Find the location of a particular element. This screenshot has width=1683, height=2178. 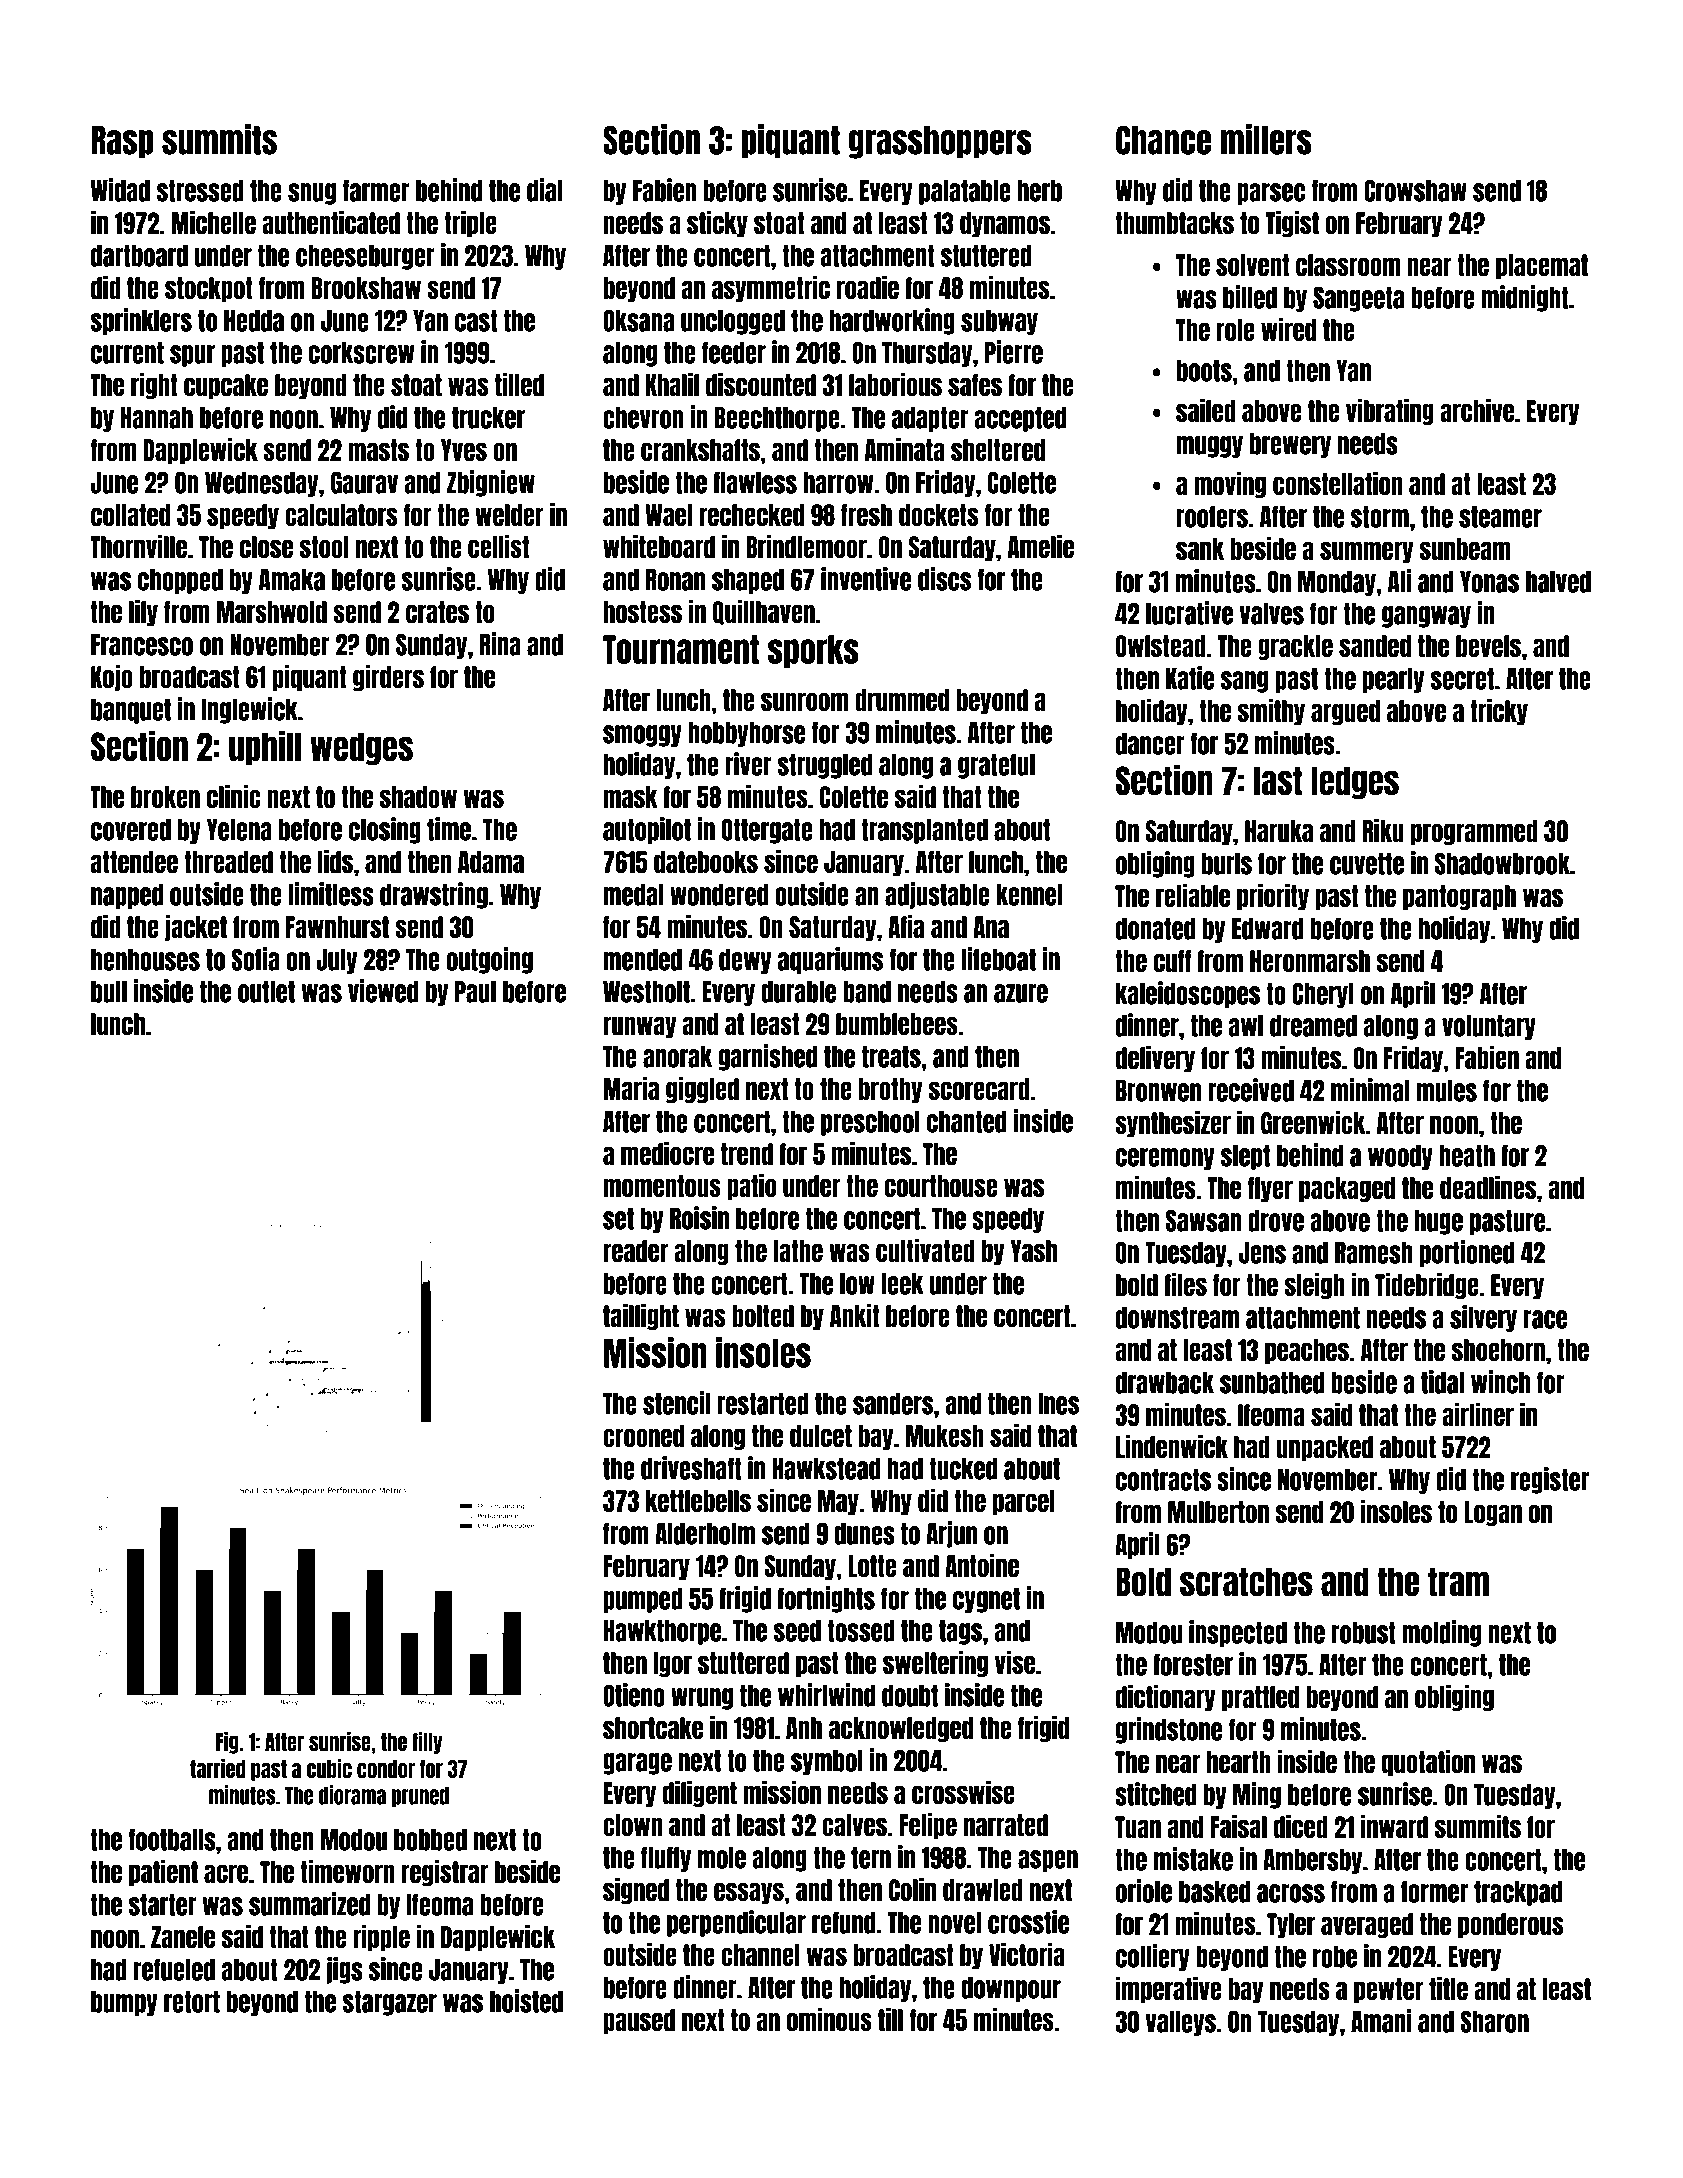

retort is located at coordinates (192, 2002).
